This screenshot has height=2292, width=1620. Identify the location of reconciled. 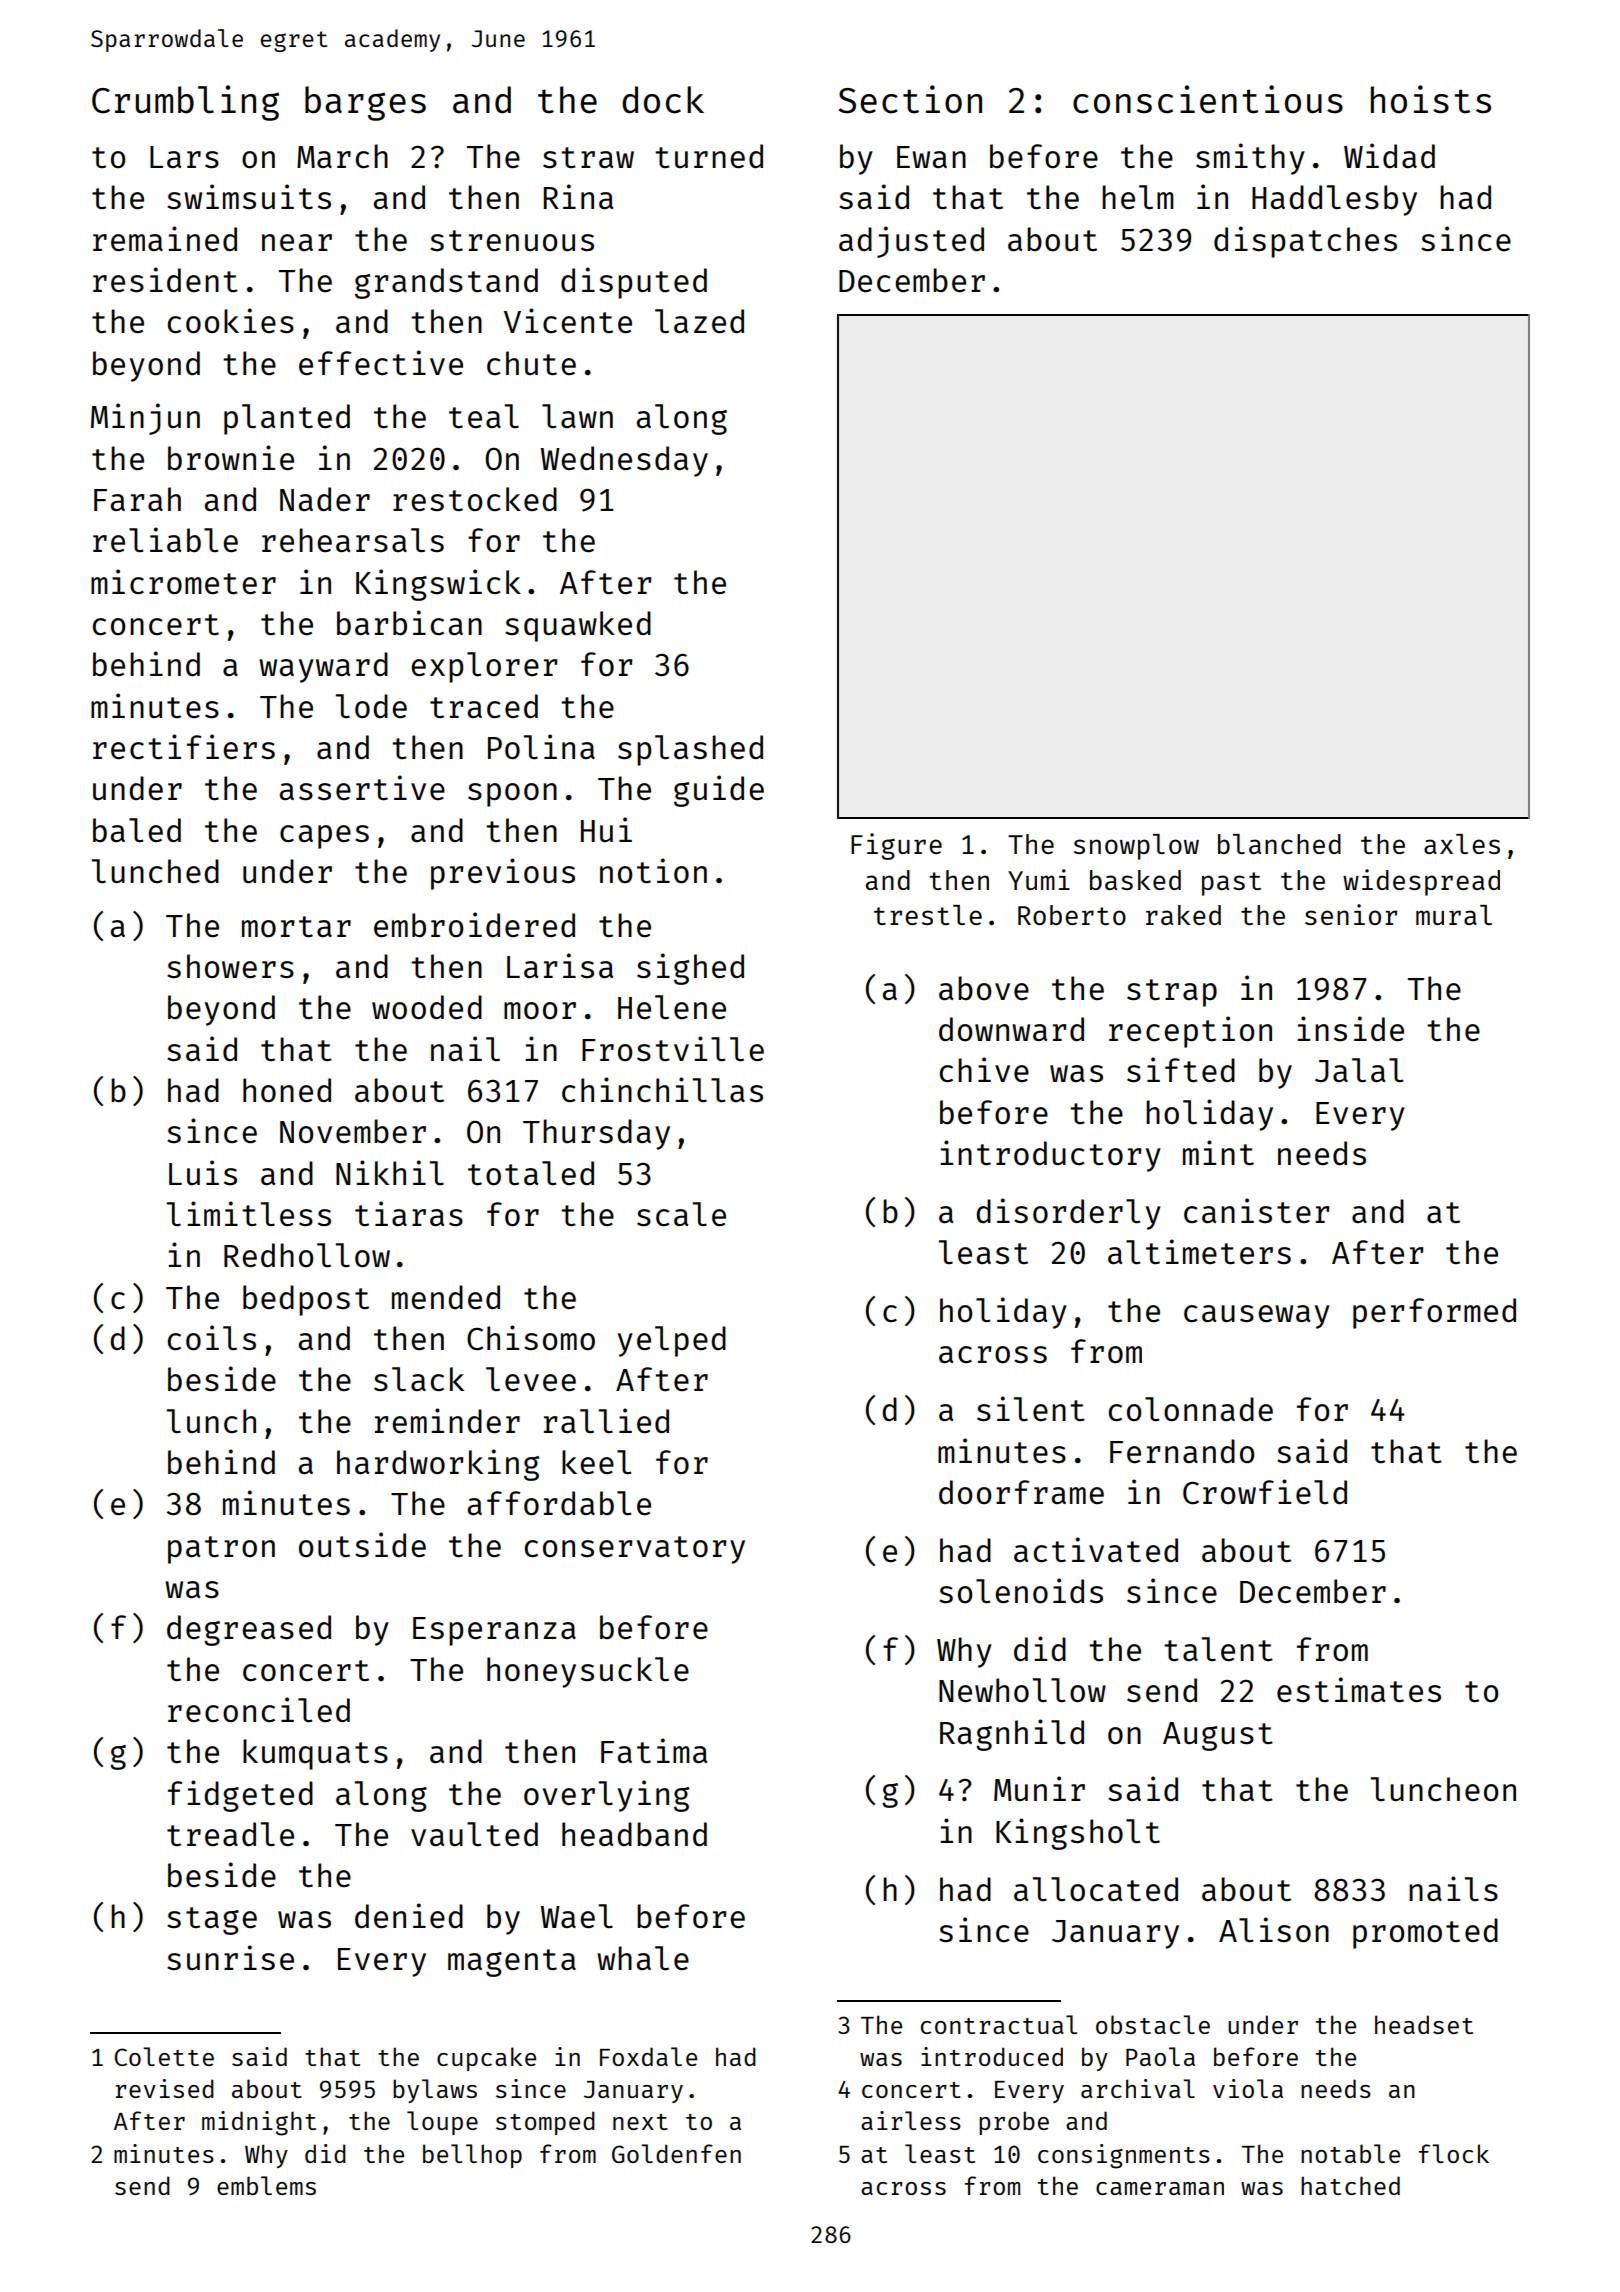
(259, 1710).
